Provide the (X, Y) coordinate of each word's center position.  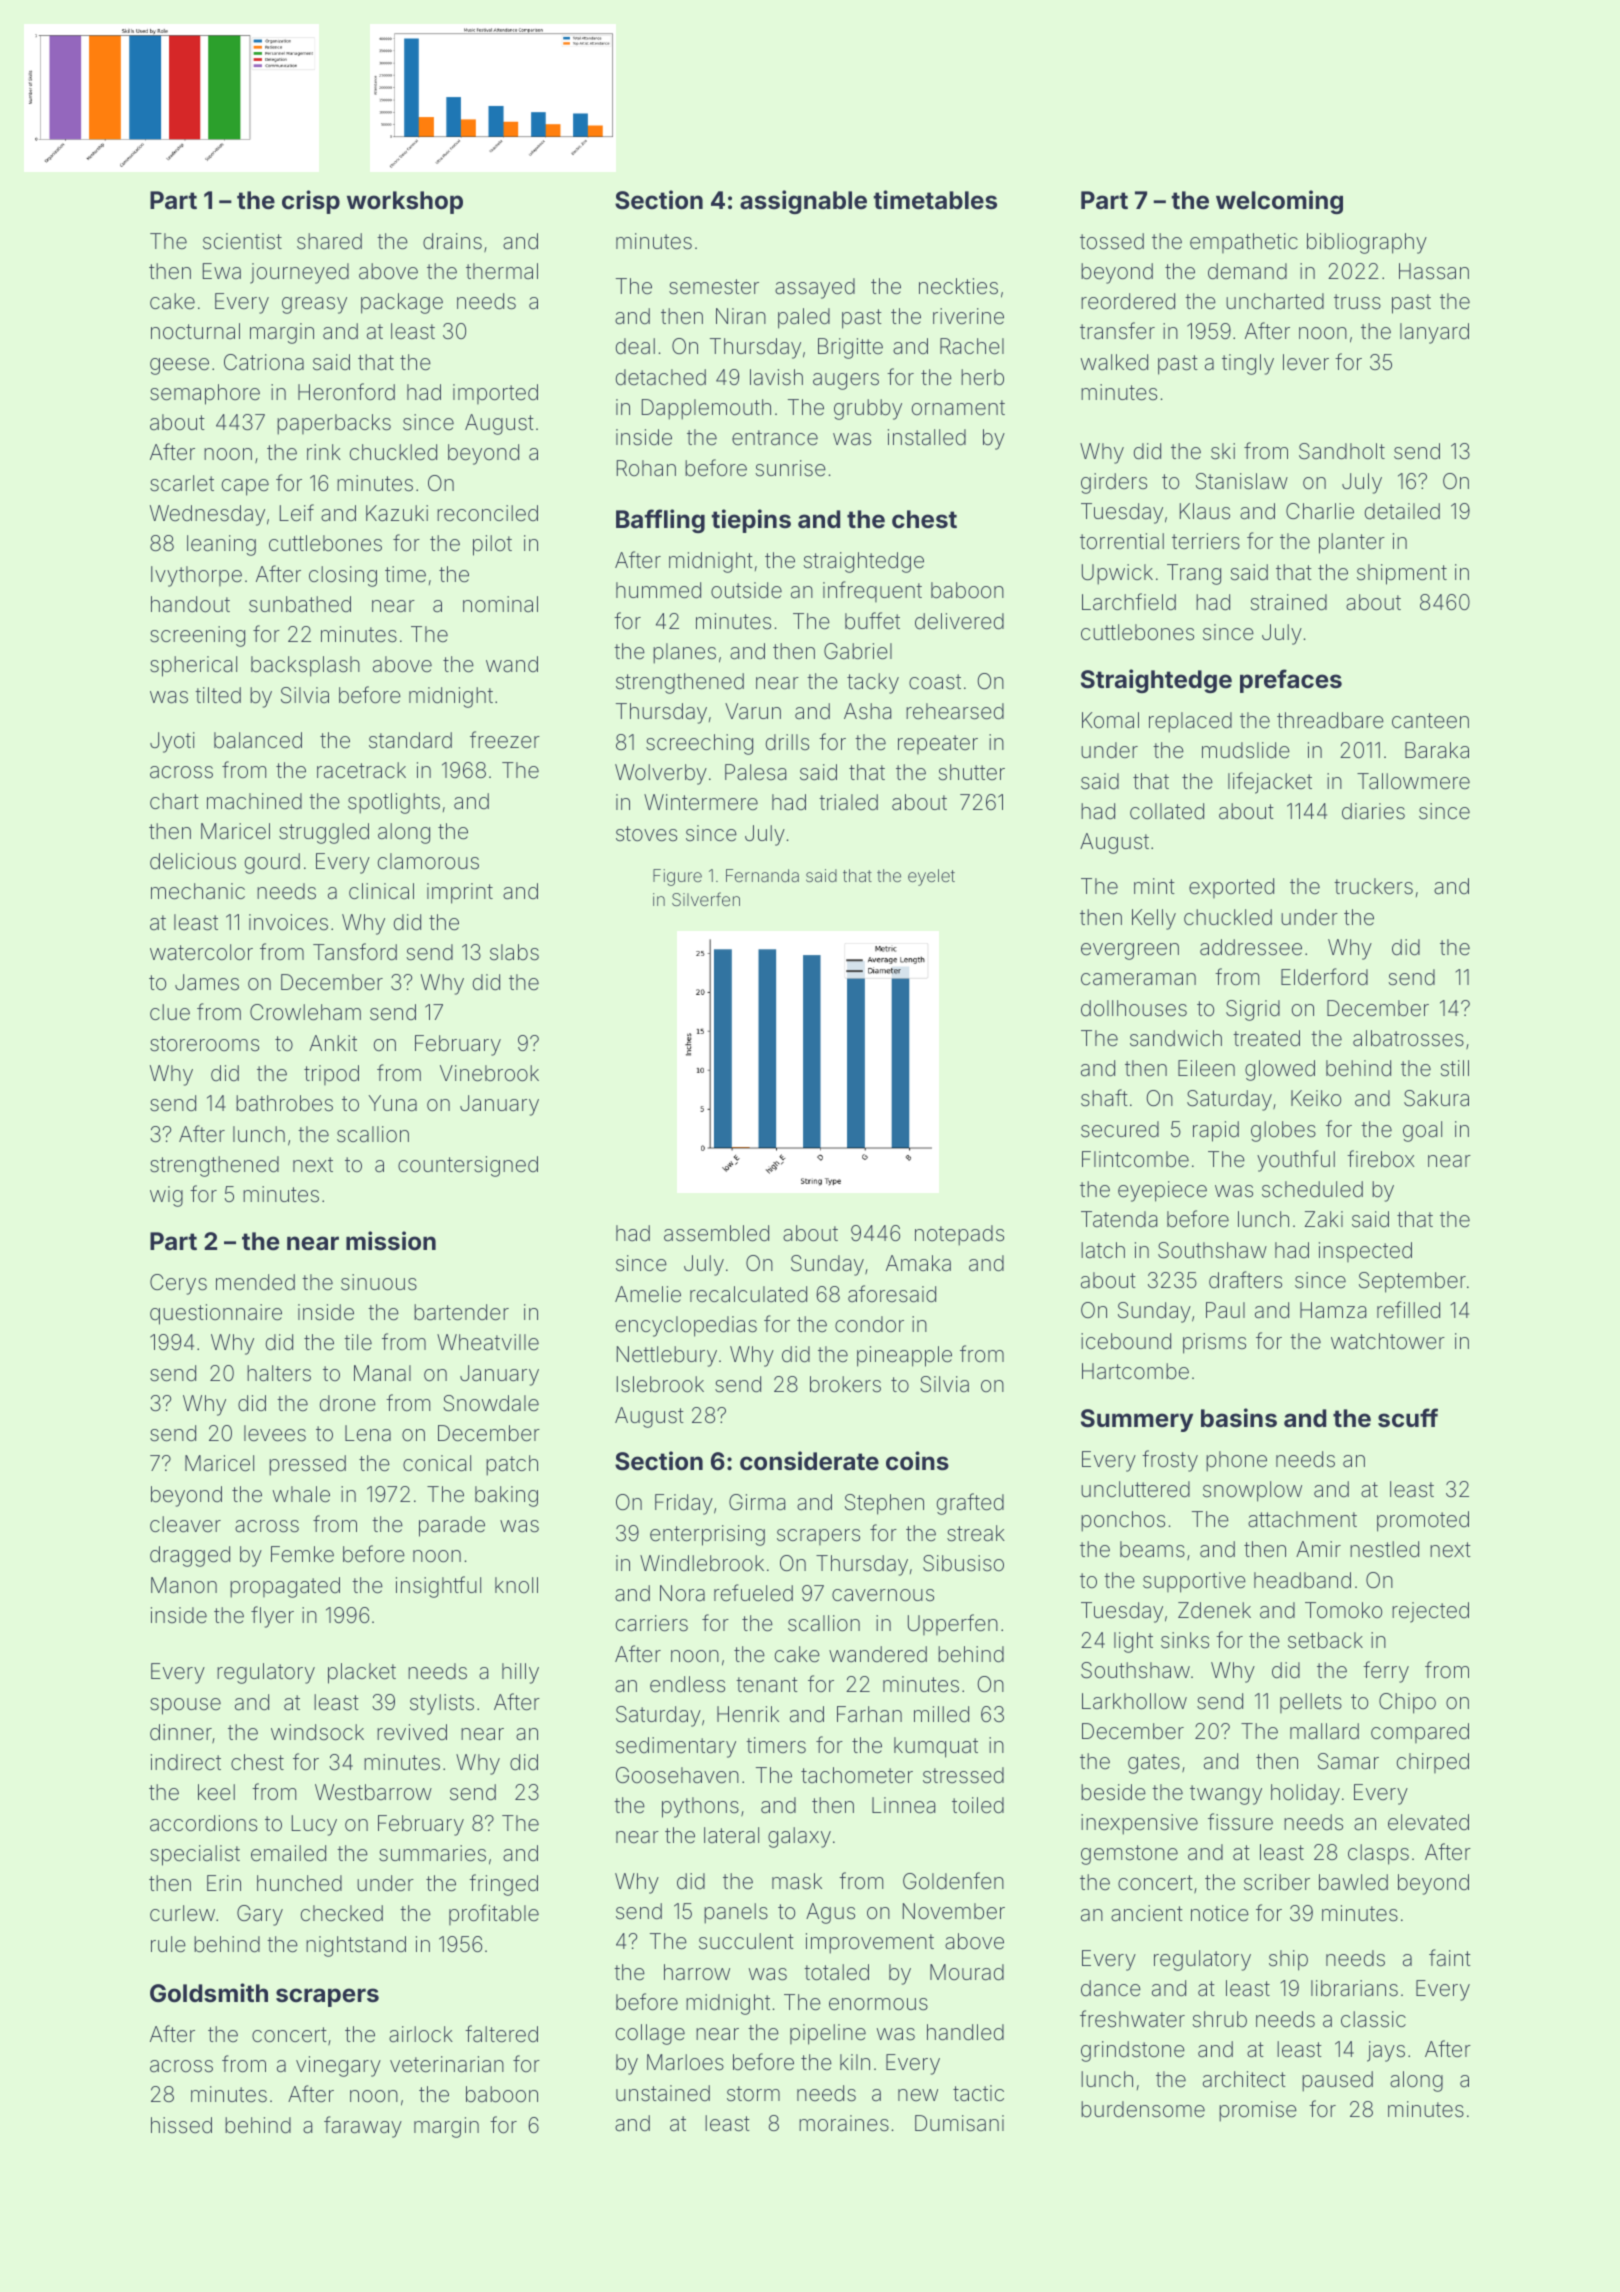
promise (1258, 2111)
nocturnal (195, 331)
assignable (803, 202)
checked (342, 1913)
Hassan (1434, 271)
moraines (844, 2123)
